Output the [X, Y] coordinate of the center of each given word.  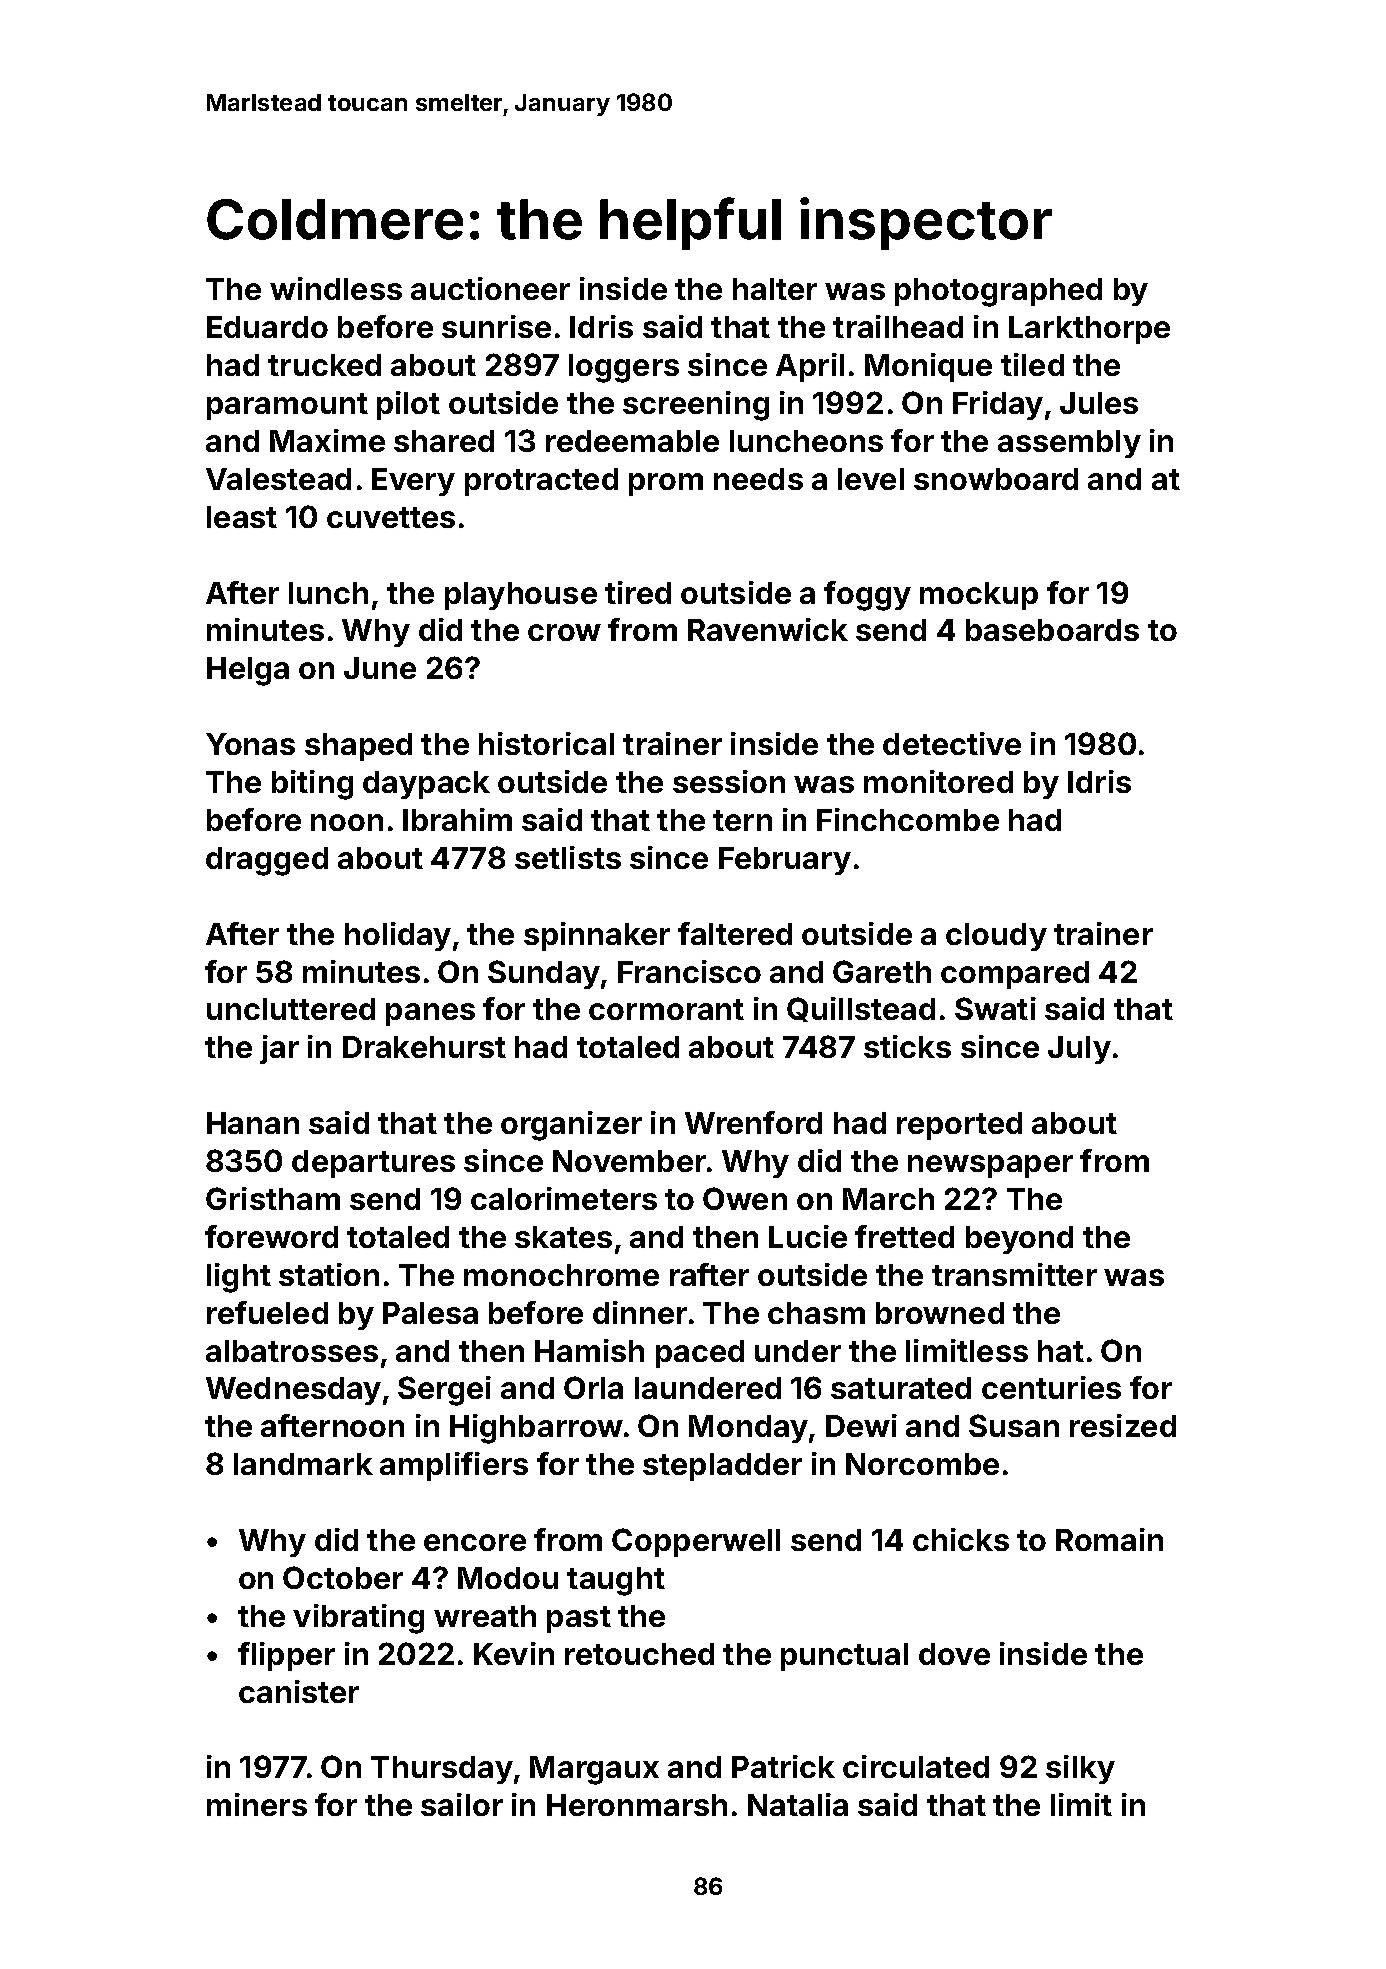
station [329, 1274]
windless [336, 288]
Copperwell [696, 1542]
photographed [998, 292]
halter [775, 289]
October [343, 1577]
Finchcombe [908, 819]
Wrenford [753, 1122]
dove [954, 1654]
